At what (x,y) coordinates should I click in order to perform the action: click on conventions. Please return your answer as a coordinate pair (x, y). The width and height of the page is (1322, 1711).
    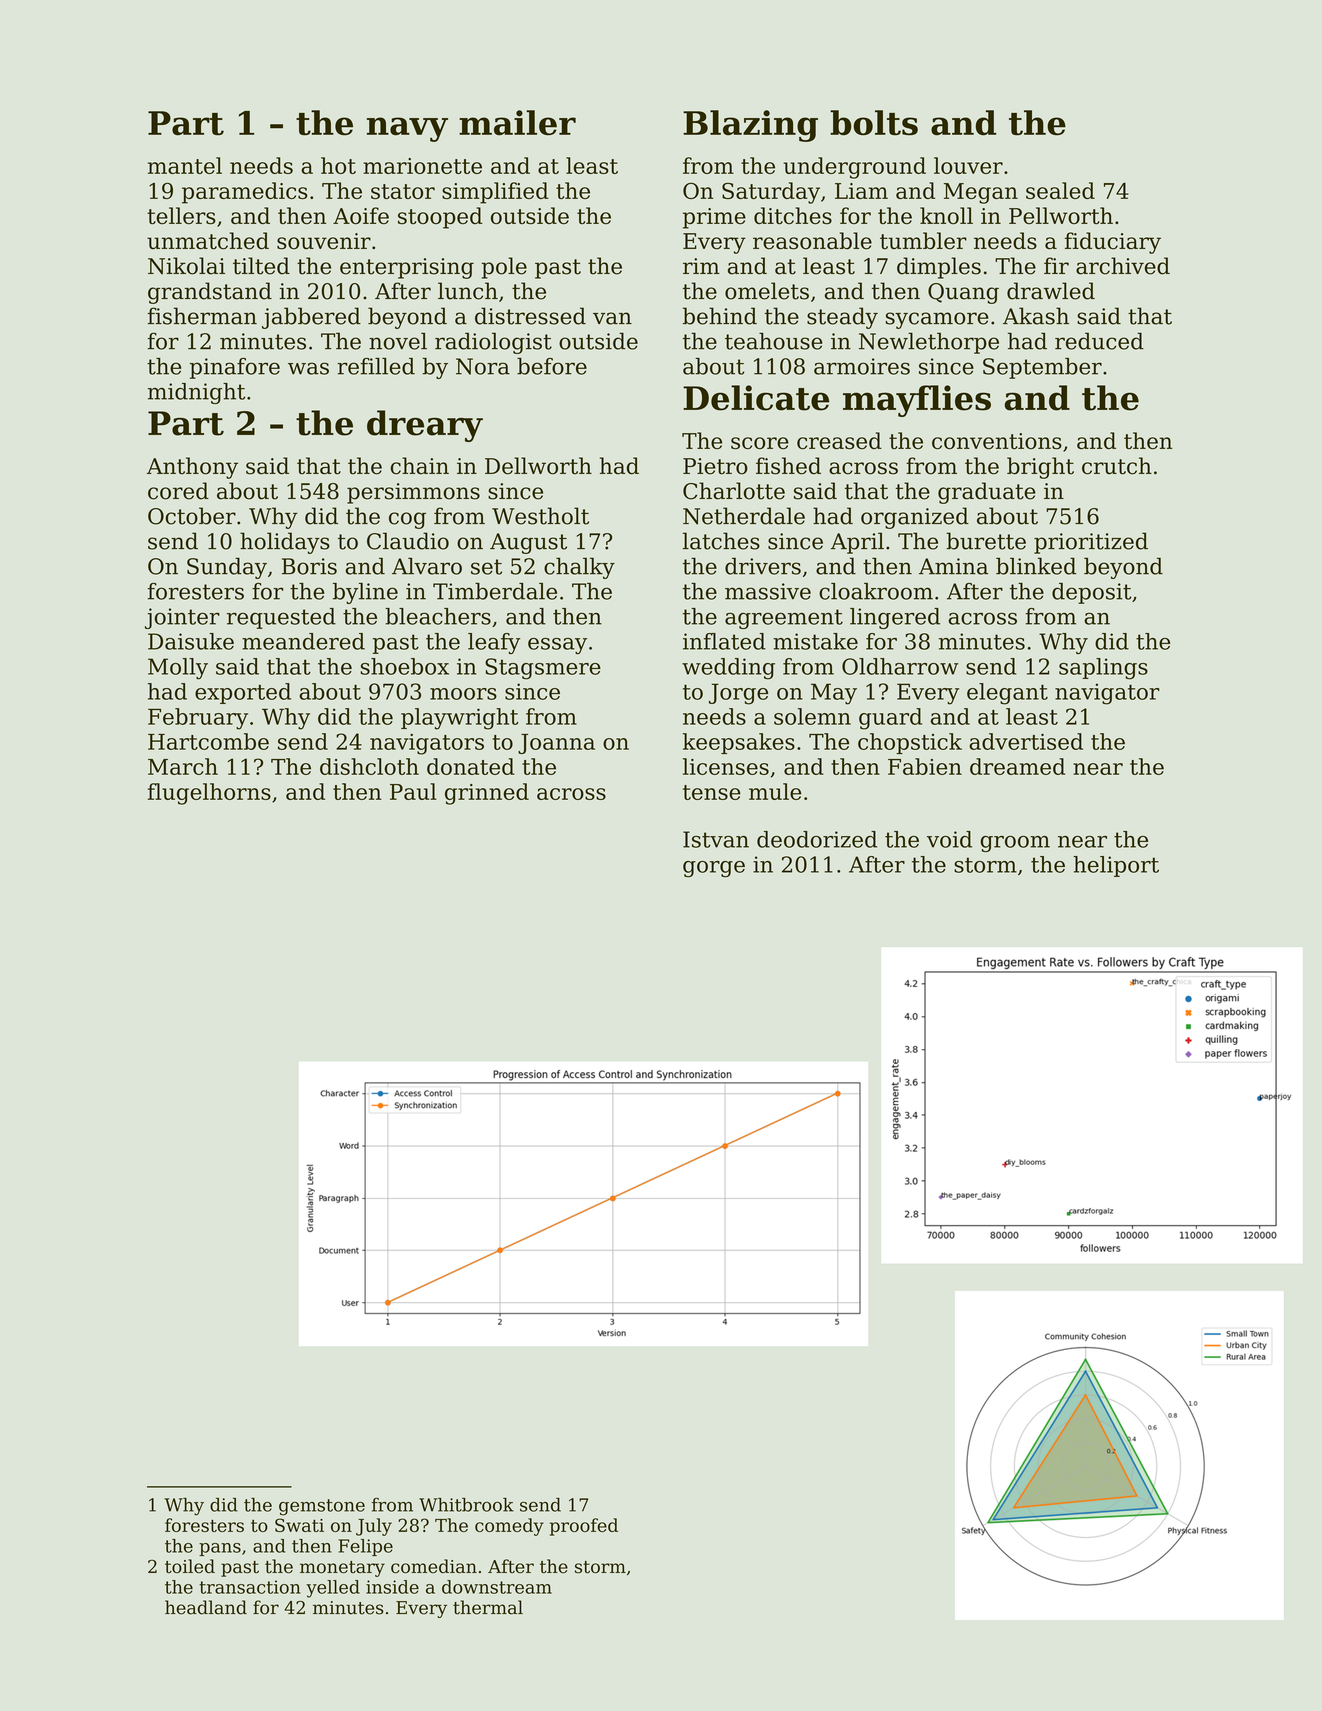
    Looking at the image, I should click on (997, 441).
